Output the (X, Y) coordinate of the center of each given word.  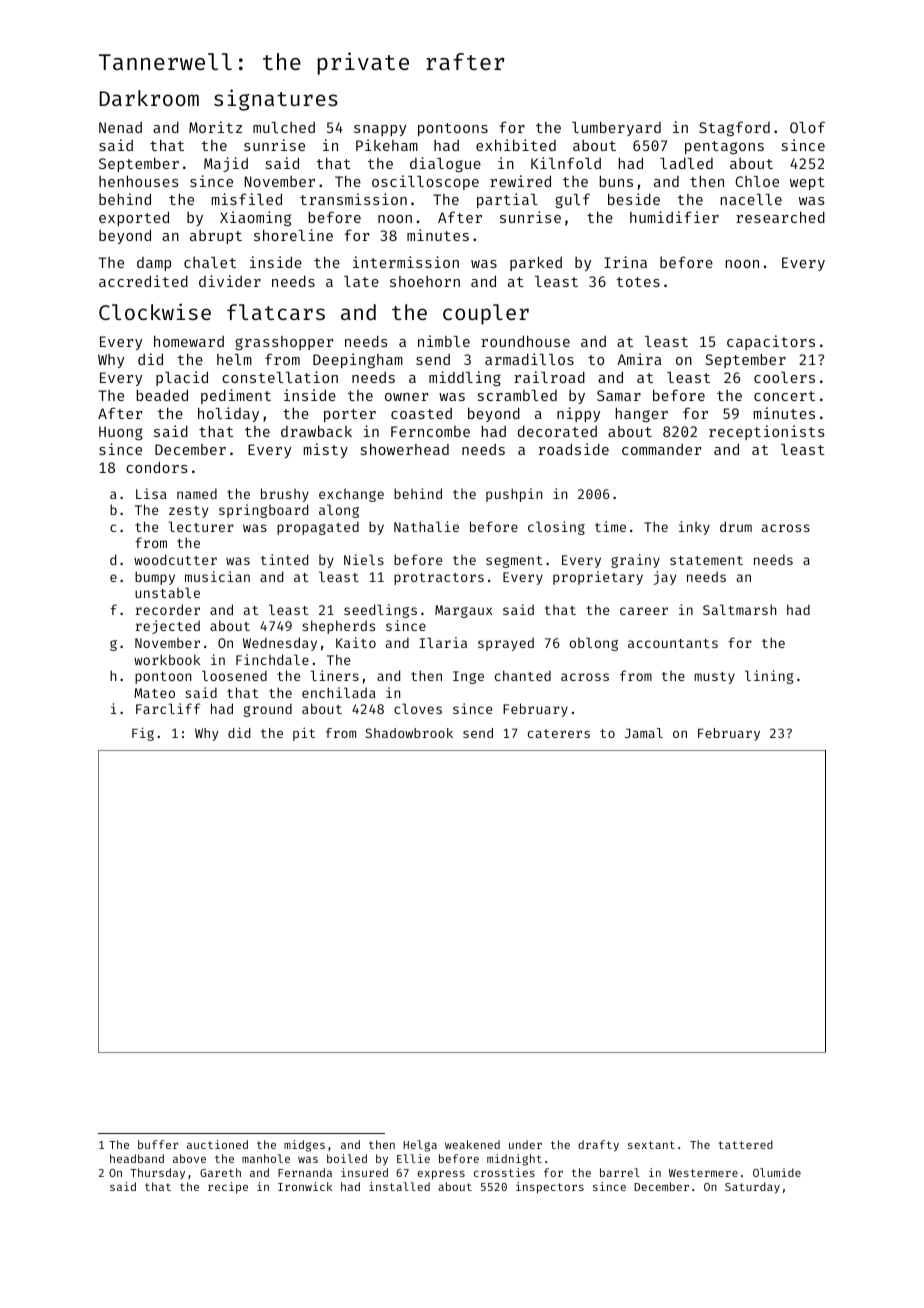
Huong (121, 433)
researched (780, 217)
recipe (228, 1188)
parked (536, 263)
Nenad (120, 127)
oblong (594, 644)
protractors (439, 579)
